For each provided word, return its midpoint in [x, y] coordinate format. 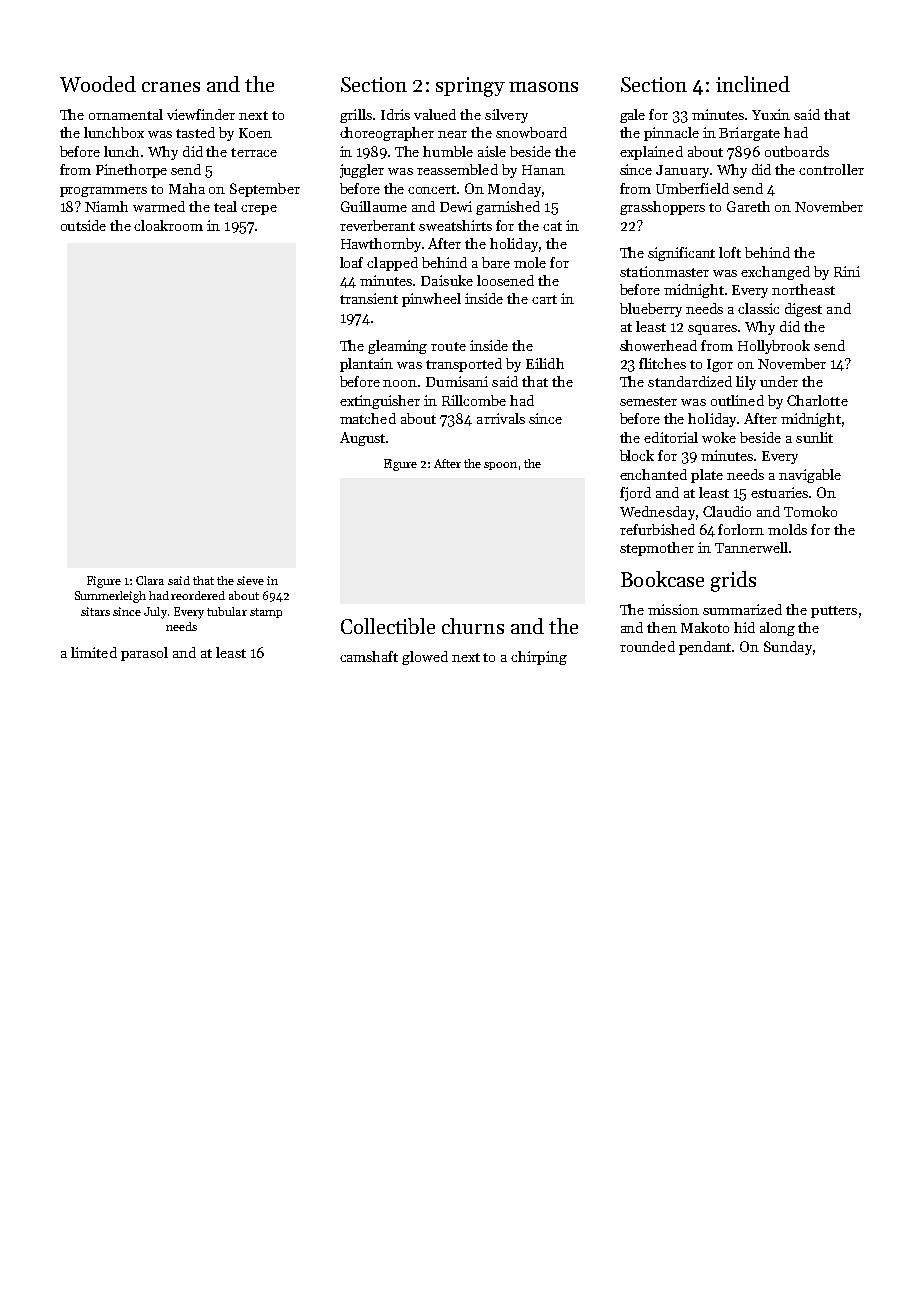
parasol [144, 654]
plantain [366, 365]
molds [787, 529]
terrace [254, 152]
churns [473, 626]
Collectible [388, 626]
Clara [150, 580]
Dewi [456, 206]
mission [673, 609]
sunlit [814, 437]
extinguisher [380, 402]
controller [831, 169]
